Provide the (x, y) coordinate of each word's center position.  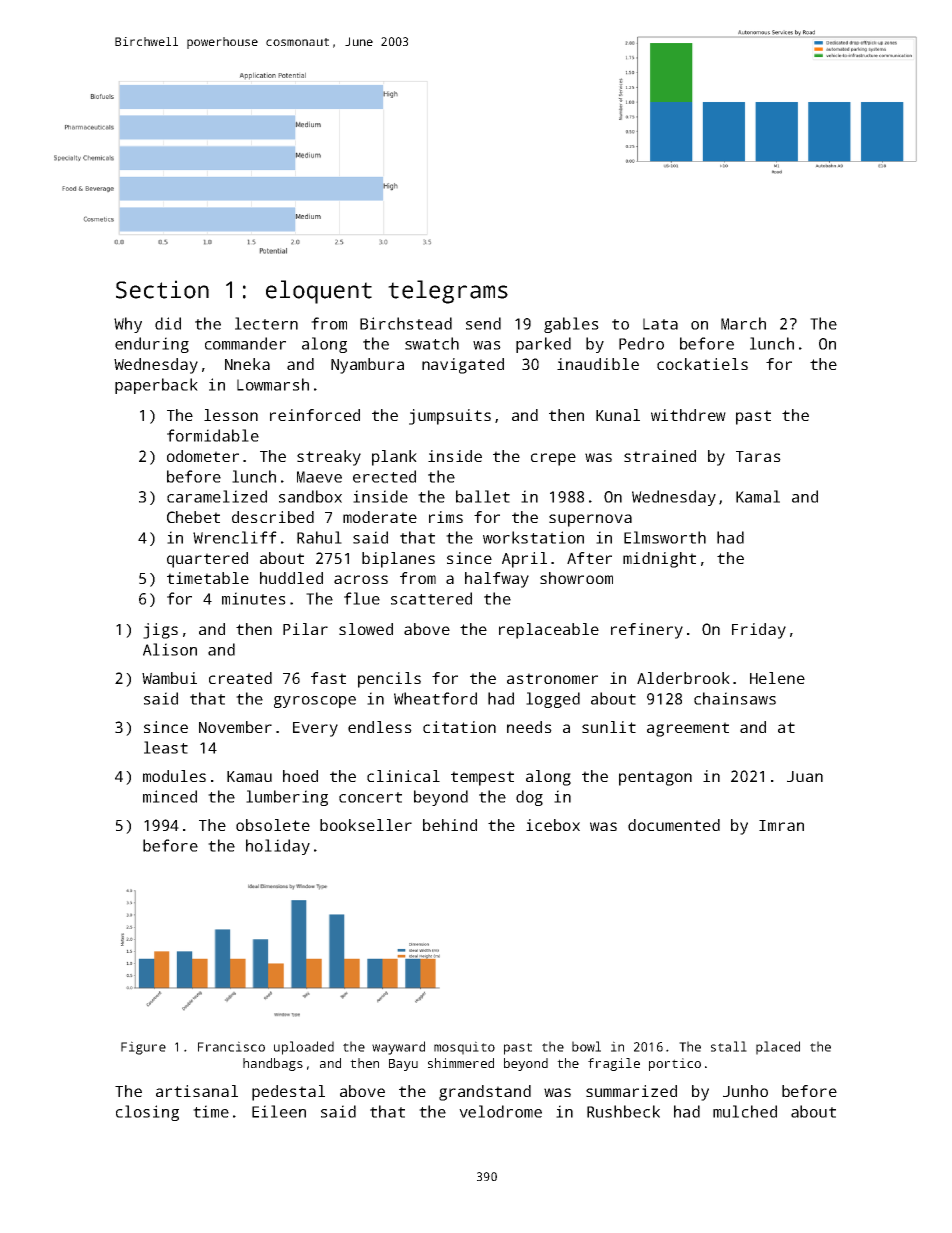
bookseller (366, 825)
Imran (781, 825)
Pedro (641, 343)
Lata (660, 324)
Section (162, 289)
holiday (278, 847)
